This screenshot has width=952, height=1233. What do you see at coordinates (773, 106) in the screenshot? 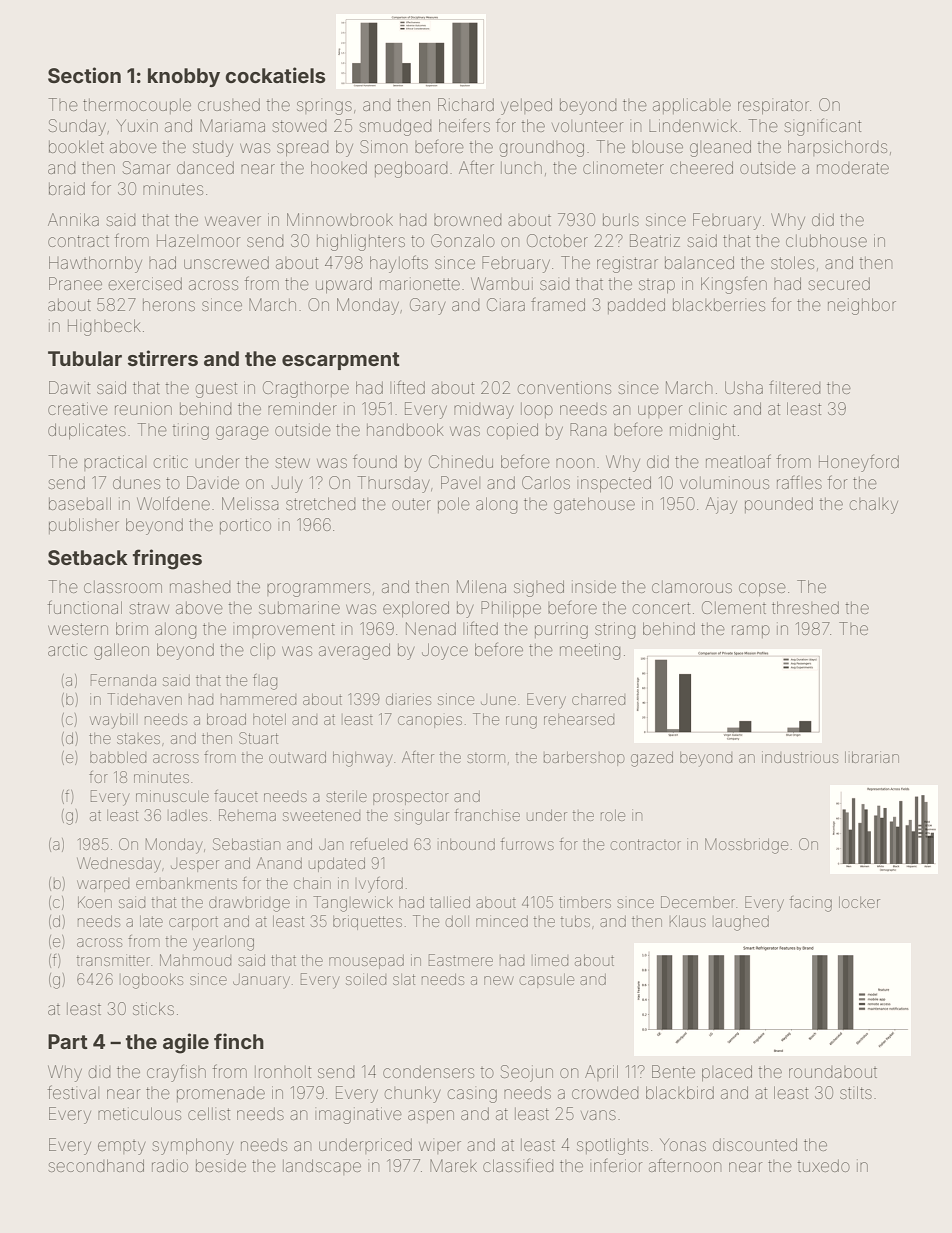
I see `respirator` at bounding box center [773, 106].
